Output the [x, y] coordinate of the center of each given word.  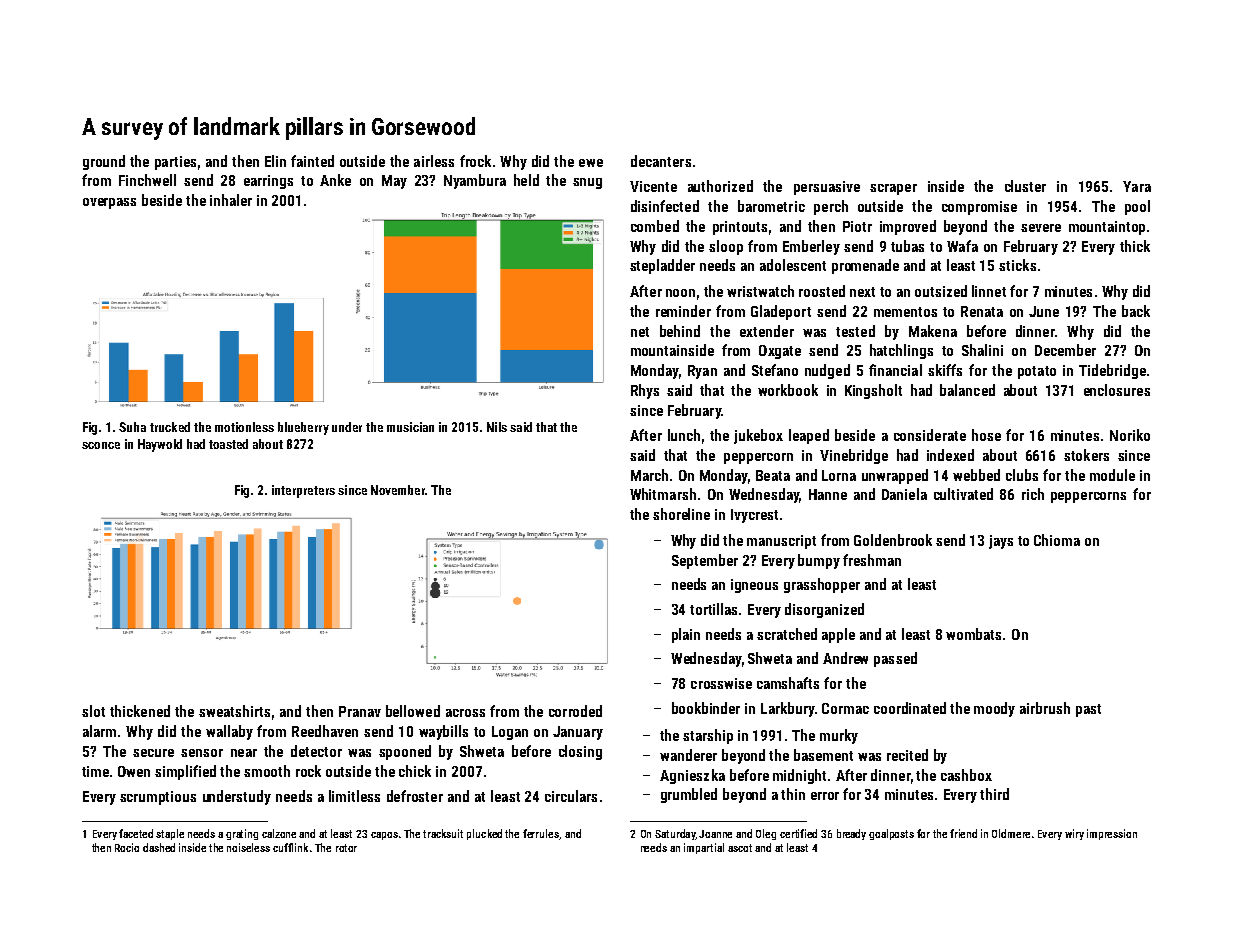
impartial [704, 848]
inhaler [231, 200]
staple [170, 834]
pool [1137, 207]
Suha [132, 427]
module [1112, 475]
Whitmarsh [663, 494]
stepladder [662, 266]
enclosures [1117, 390]
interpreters [303, 491]
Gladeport [781, 312]
